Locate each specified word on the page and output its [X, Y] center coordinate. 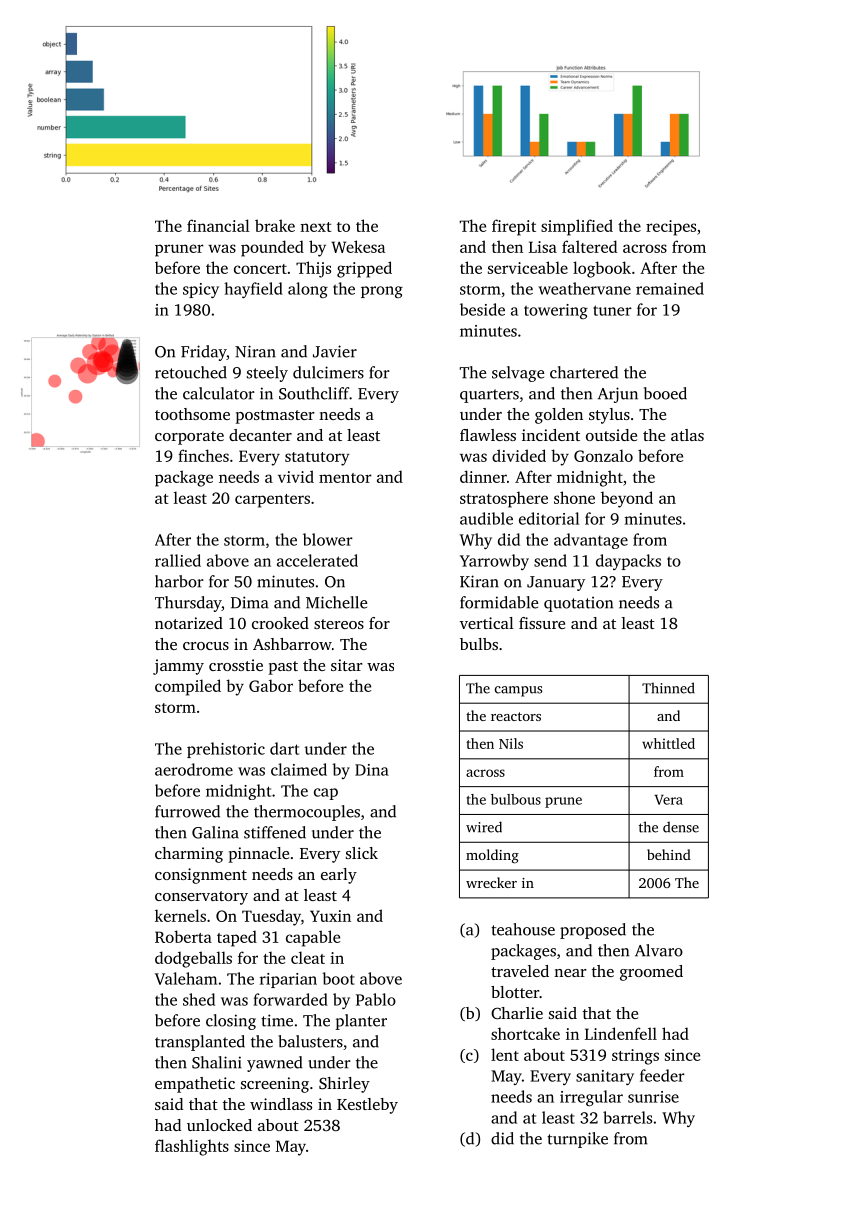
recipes [671, 228]
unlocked [219, 1125]
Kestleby [367, 1106]
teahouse [523, 929]
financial [218, 225]
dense [681, 827]
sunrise [653, 1097]
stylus [609, 416]
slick [362, 853]
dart [284, 748]
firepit [514, 227]
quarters [489, 396]
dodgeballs [193, 959]
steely [267, 374]
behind [669, 854]
